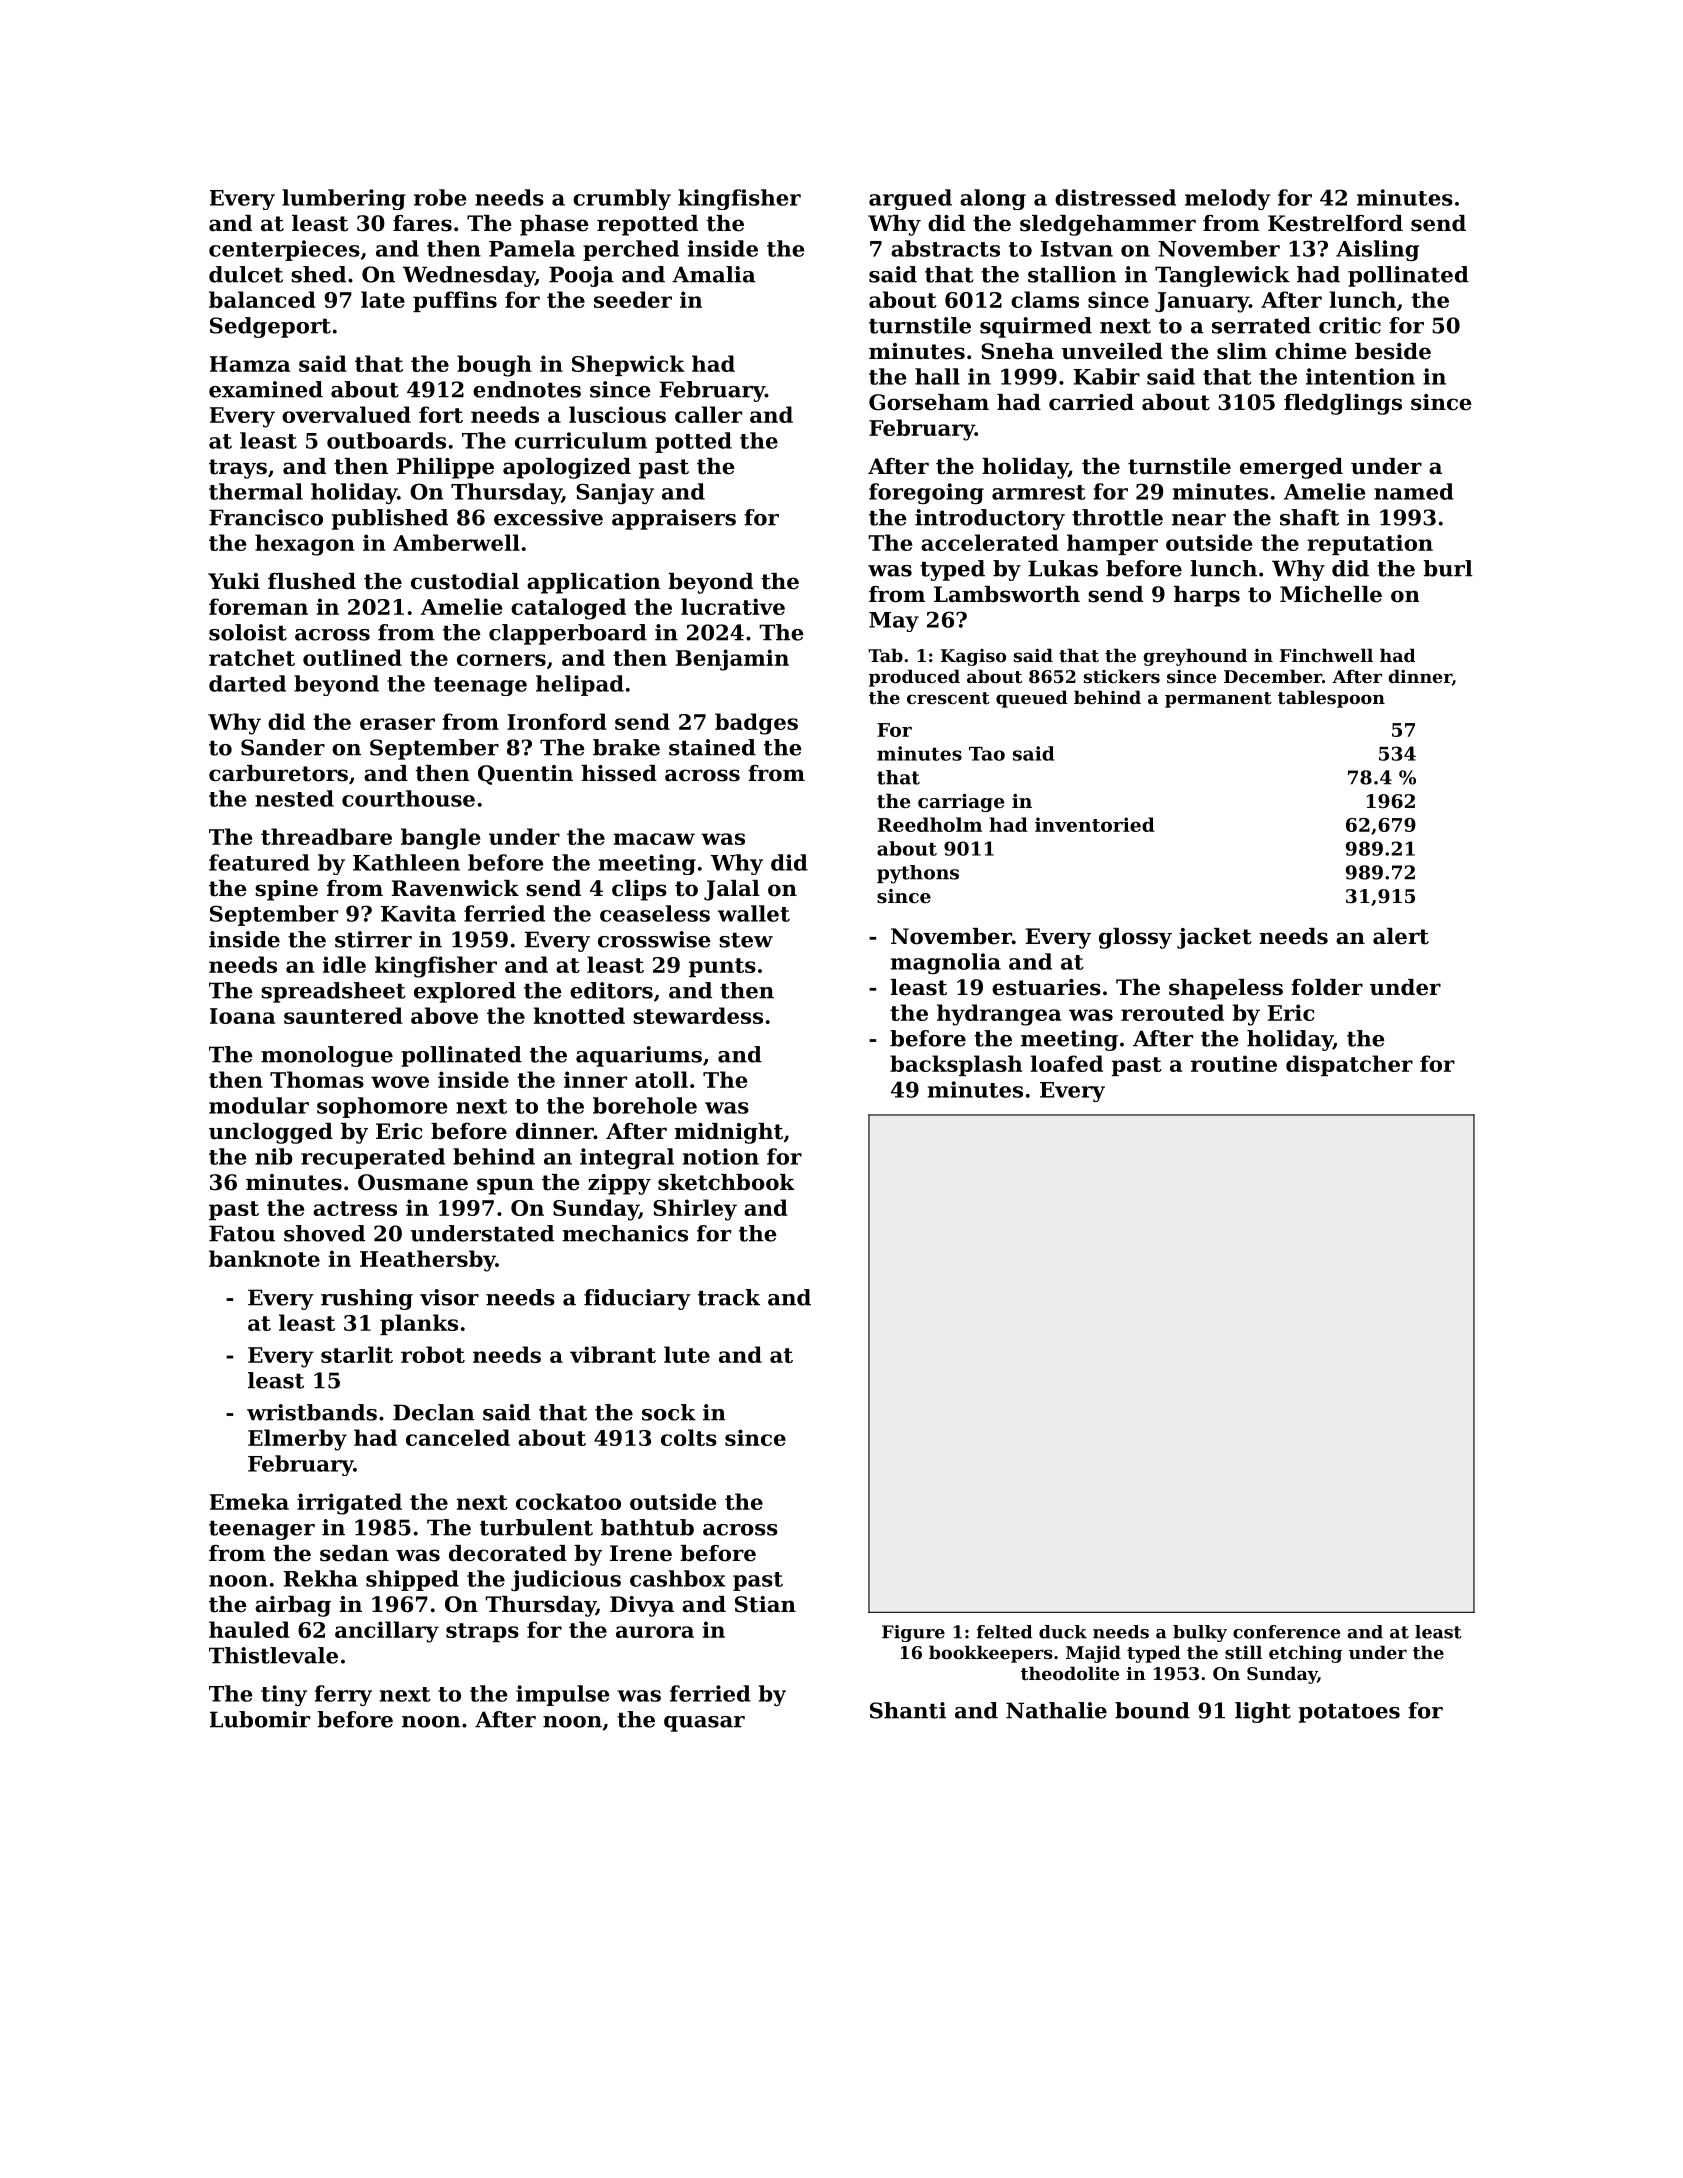 This screenshot has width=1683, height=2178. What do you see at coordinates (1401, 936) in the screenshot?
I see `alert` at bounding box center [1401, 936].
